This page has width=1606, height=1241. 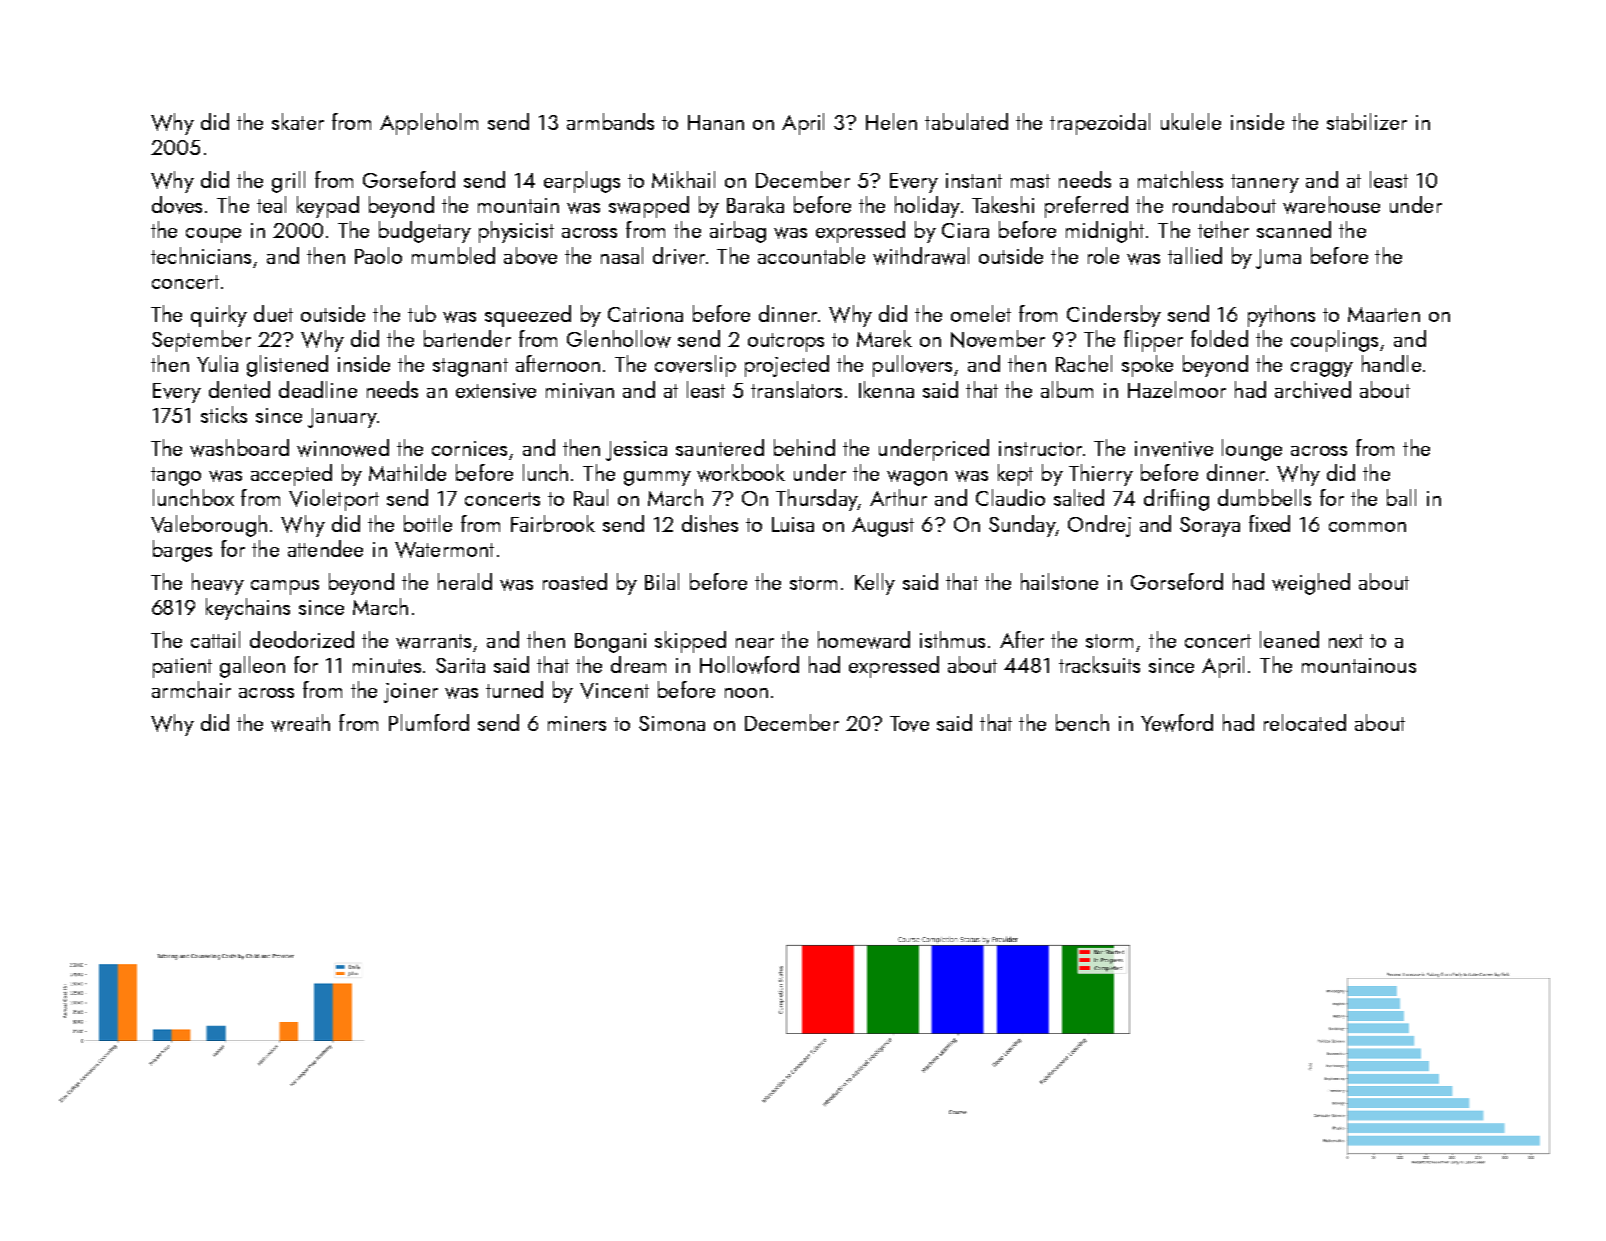 I want to click on Hollowford, so click(x=749, y=665).
